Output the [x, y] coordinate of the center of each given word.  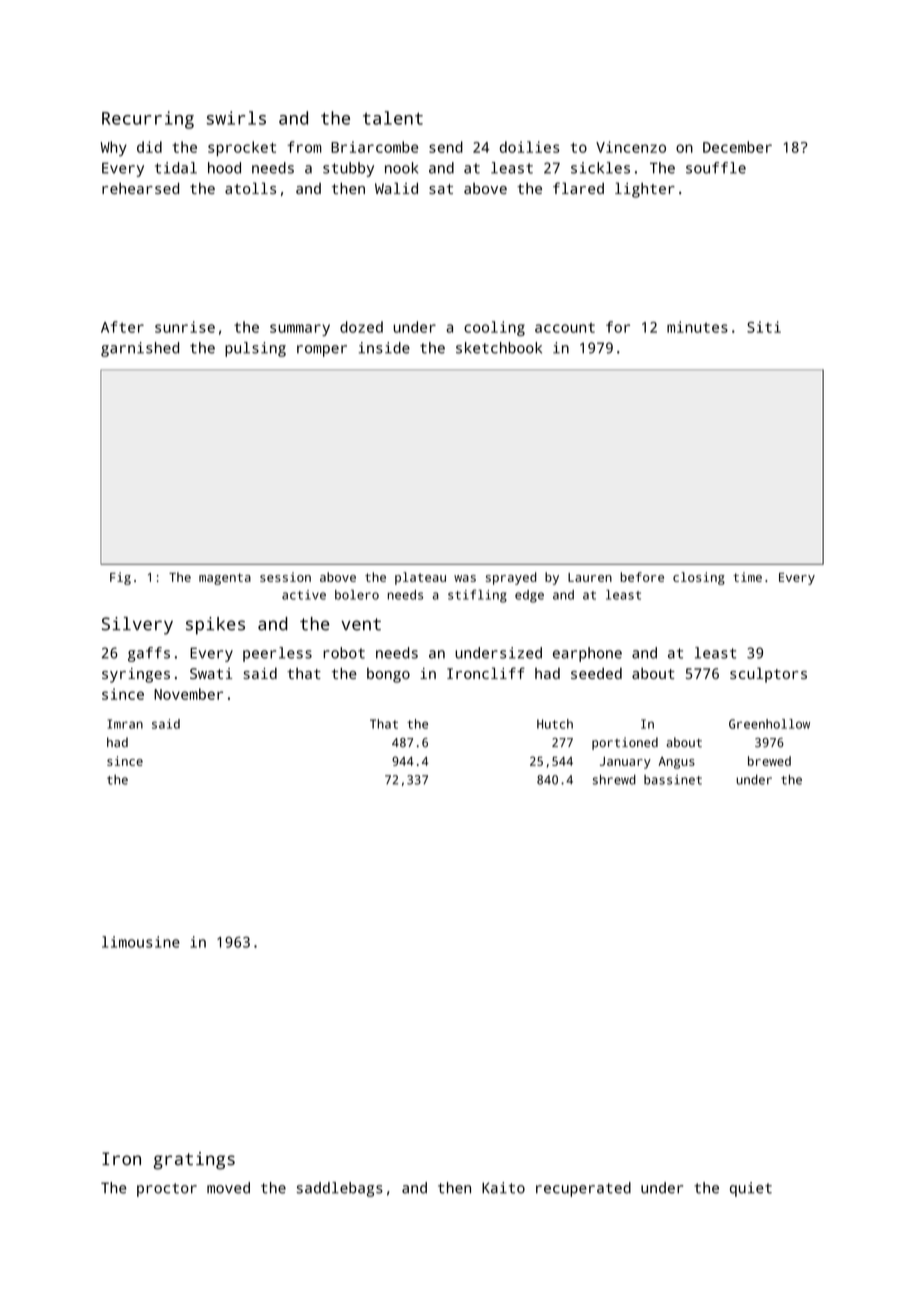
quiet [751, 1189]
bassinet [673, 780]
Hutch [555, 724]
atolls [250, 188]
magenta [225, 579]
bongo [388, 675]
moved [228, 1188]
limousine [141, 942]
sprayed [511, 578]
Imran [125, 724]
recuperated [583, 1189]
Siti [764, 327]
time [747, 577]
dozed [361, 327]
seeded [596, 673]
